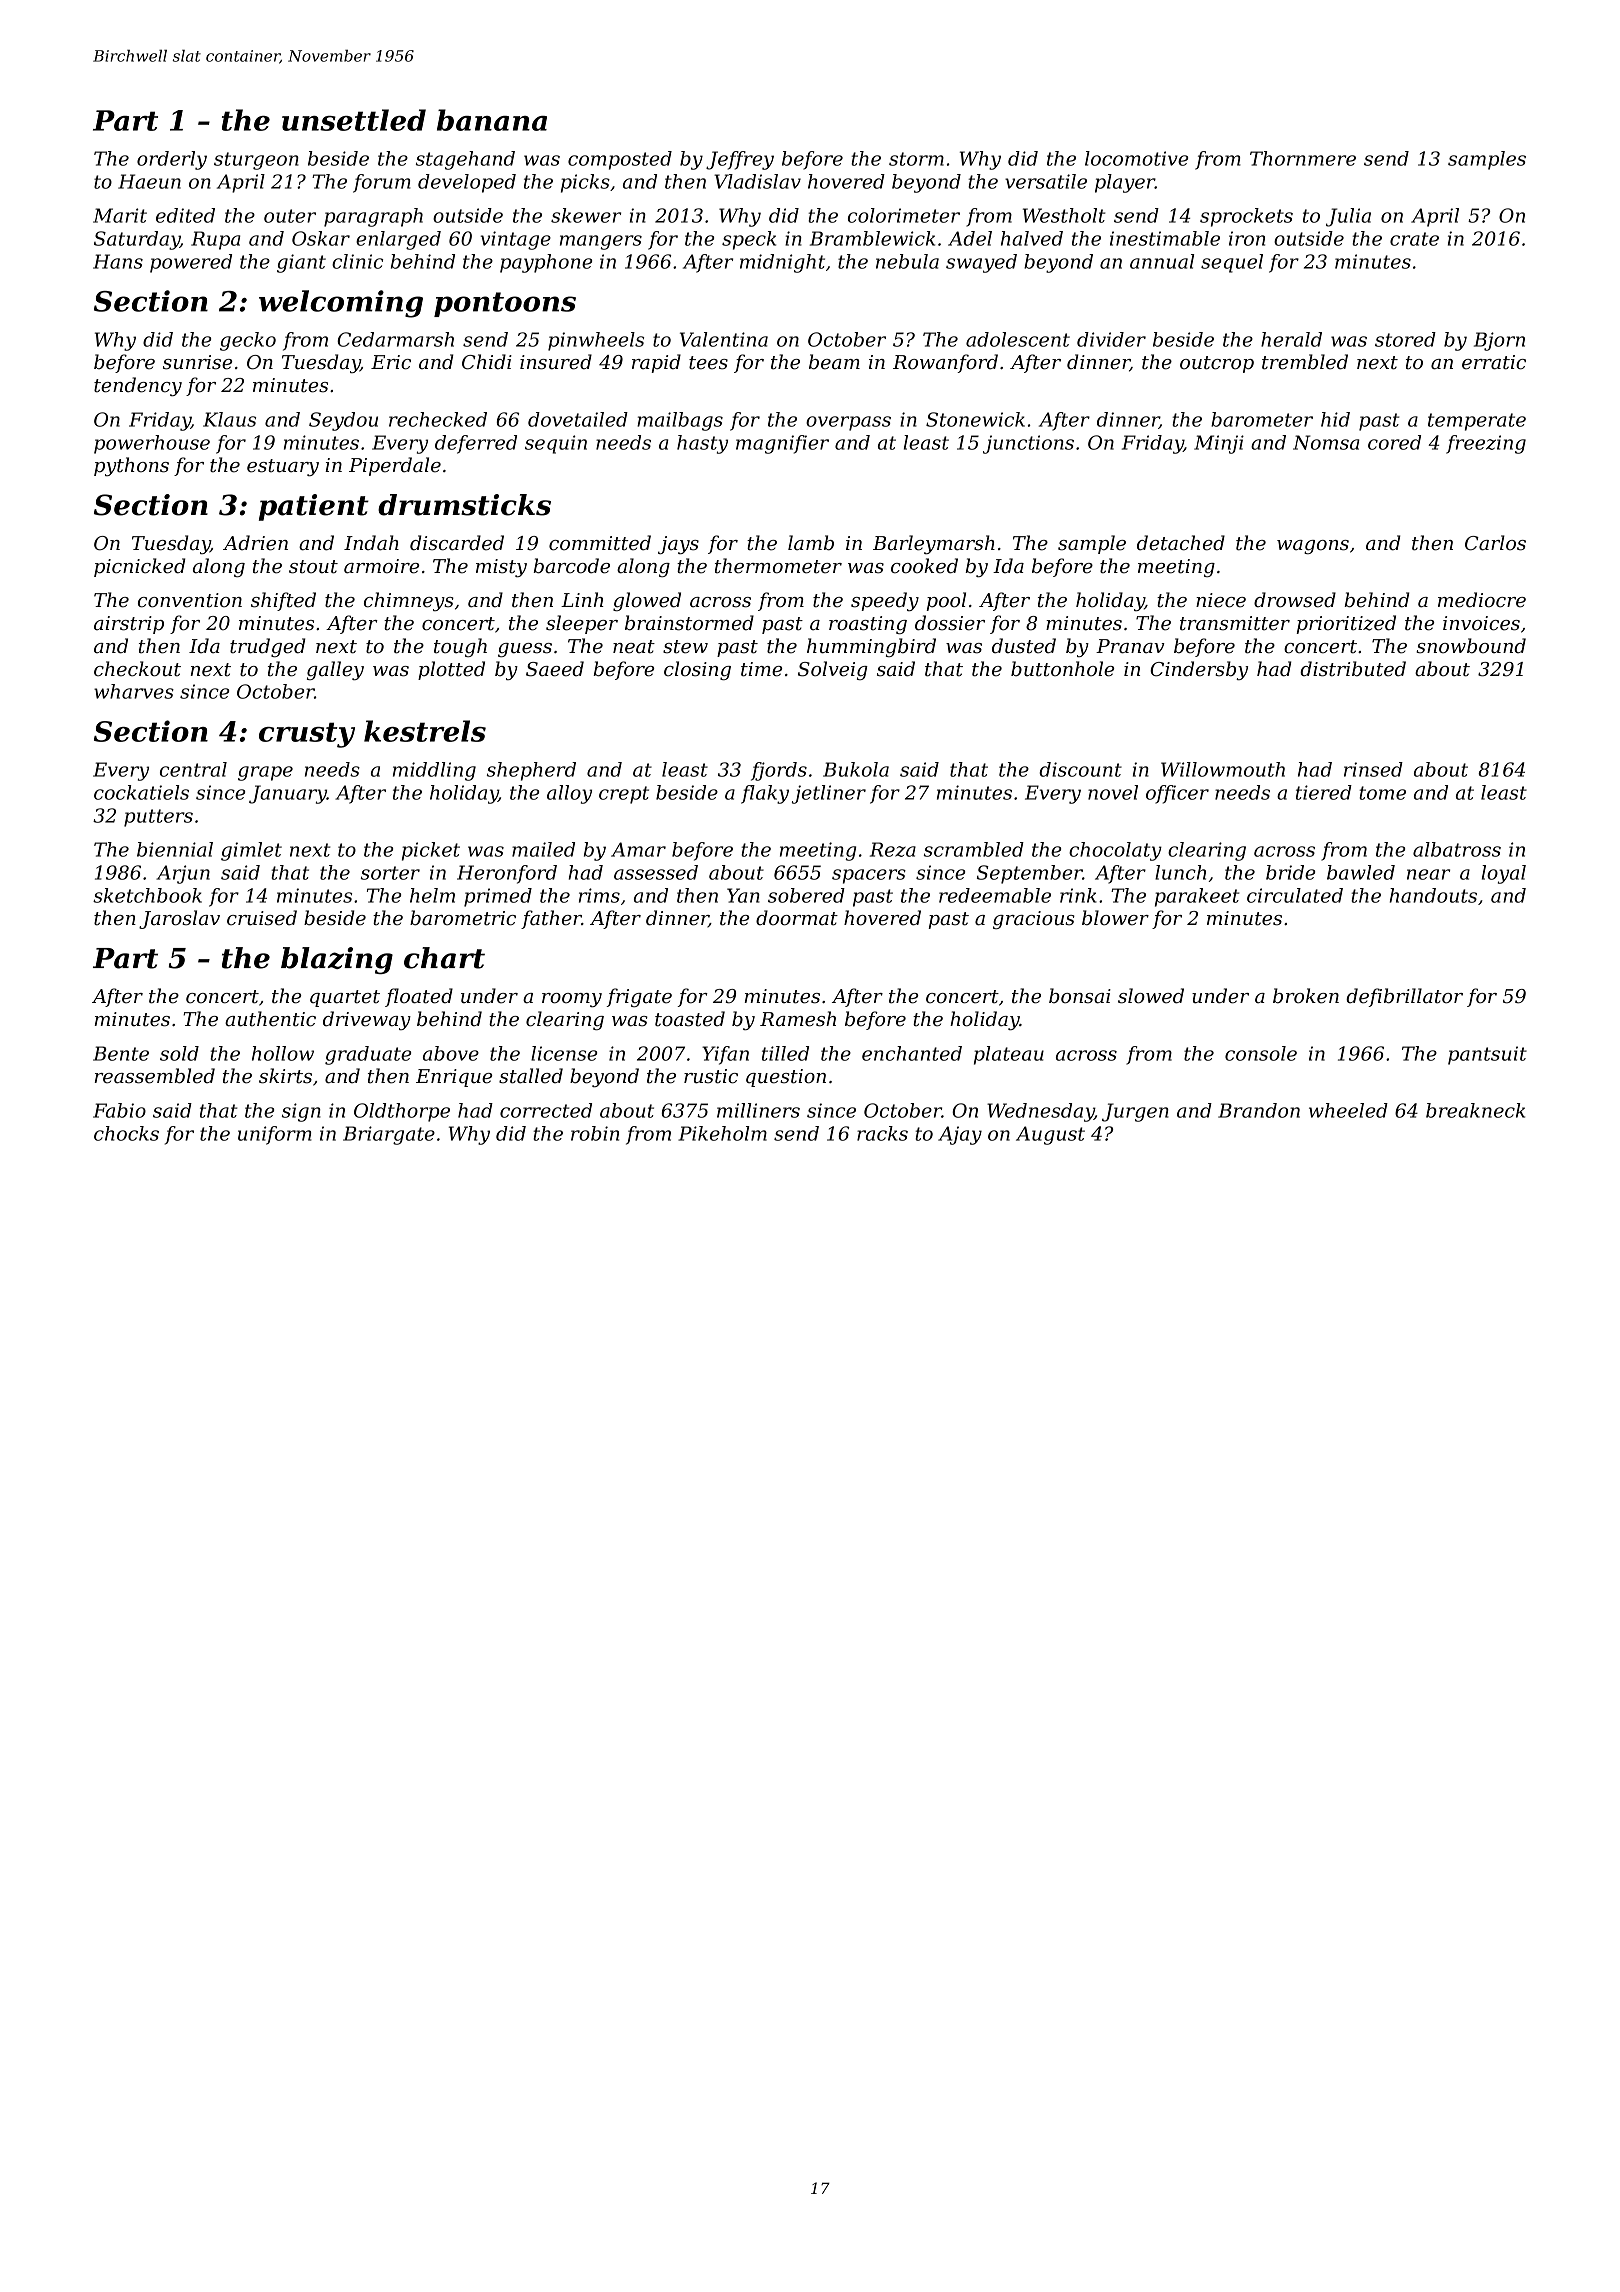 This image has height=2292, width=1620. I want to click on drowsed, so click(1295, 600).
